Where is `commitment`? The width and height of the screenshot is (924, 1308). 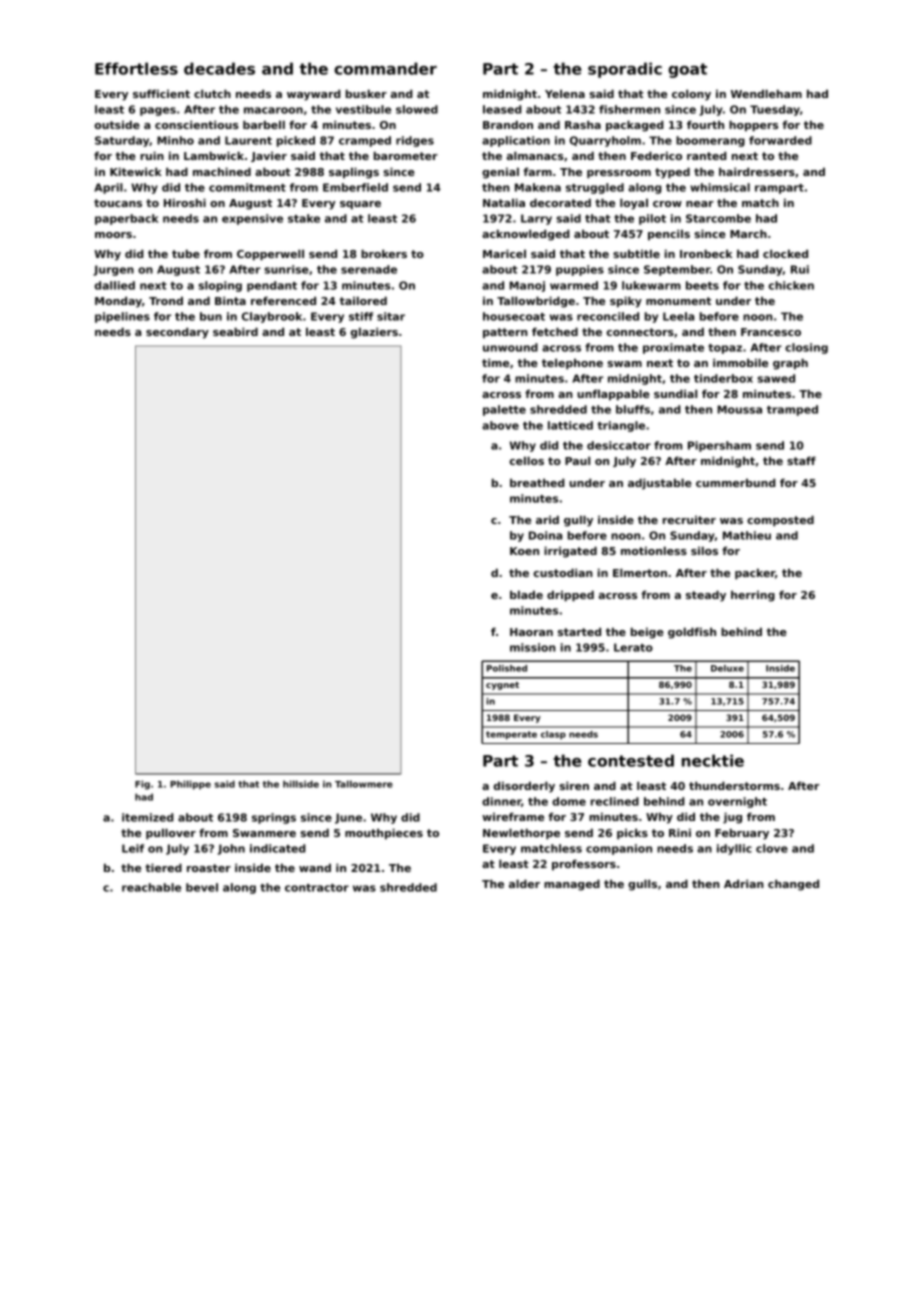 commitment is located at coordinates (247, 187).
